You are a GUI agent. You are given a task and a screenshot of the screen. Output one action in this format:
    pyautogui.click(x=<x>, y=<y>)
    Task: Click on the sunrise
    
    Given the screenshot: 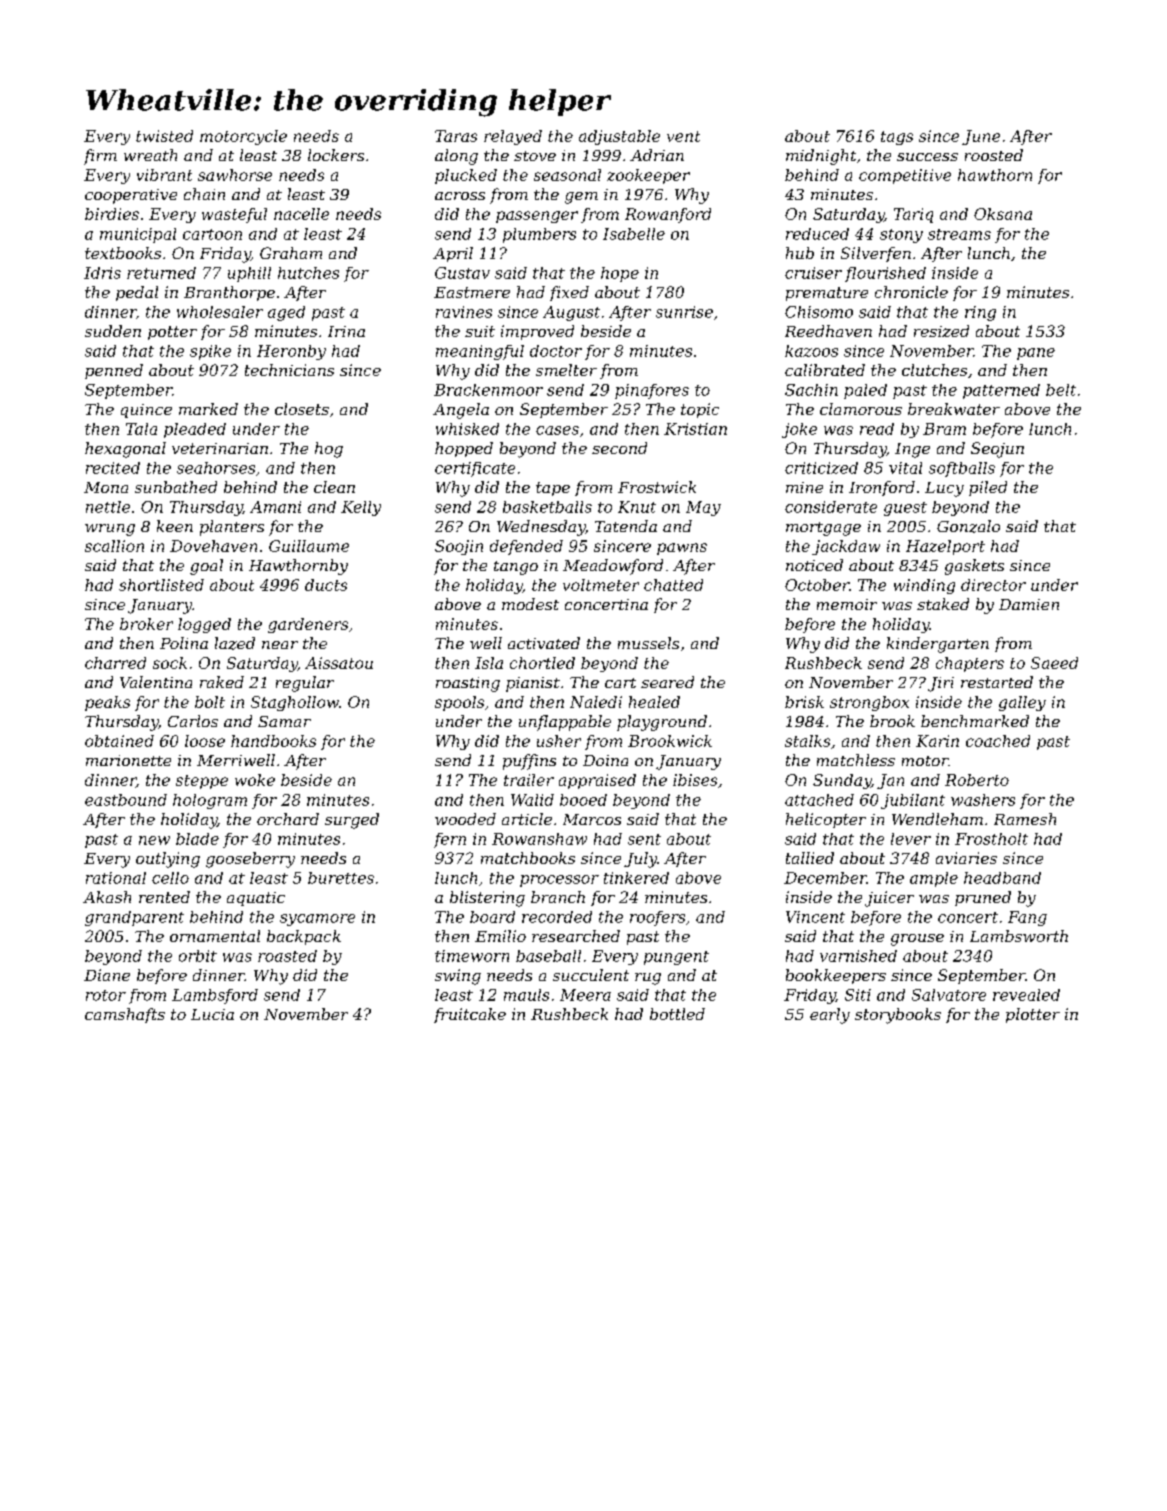 What is the action you would take?
    pyautogui.click(x=684, y=312)
